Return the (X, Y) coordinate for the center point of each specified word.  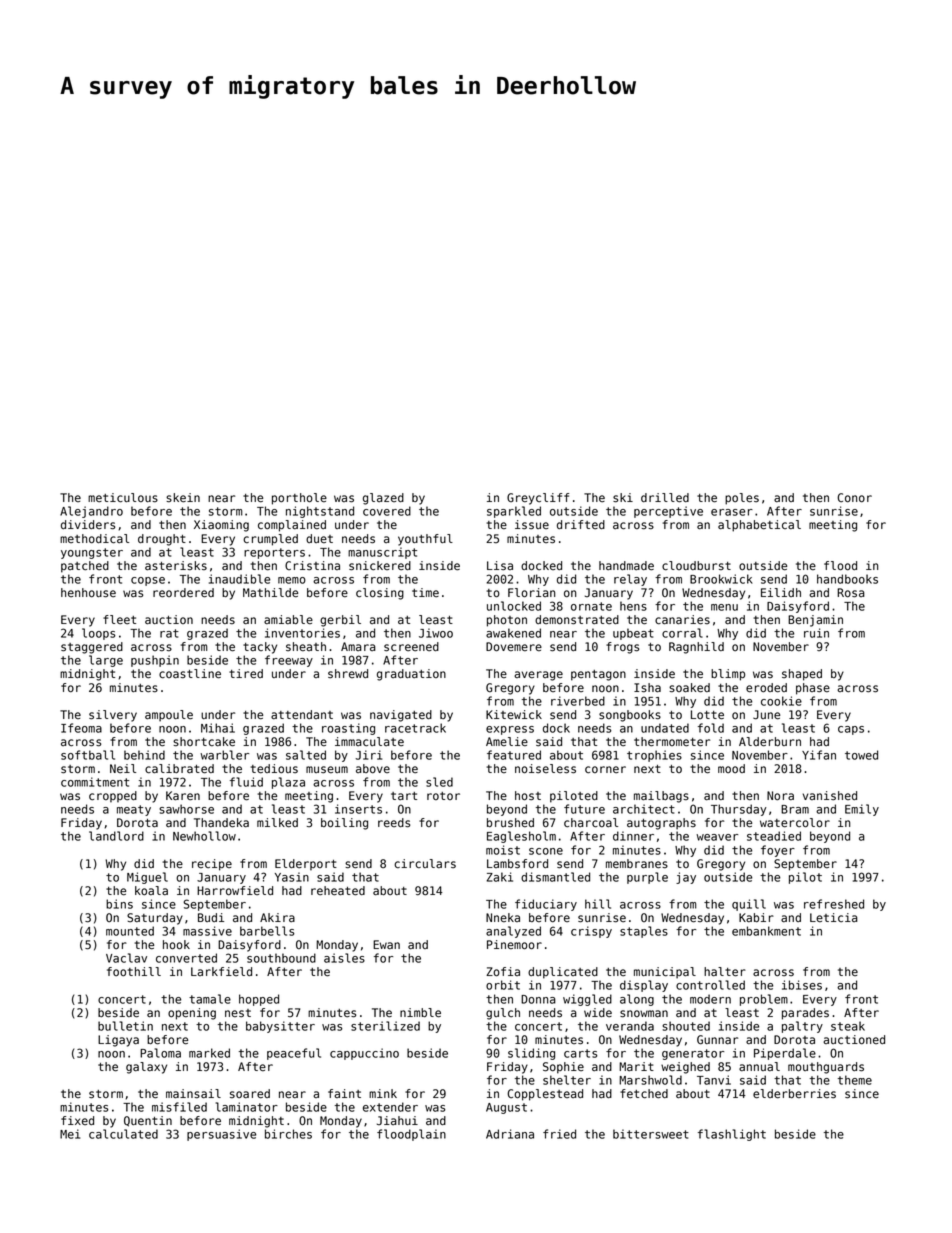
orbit (503, 985)
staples (644, 932)
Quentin (148, 1121)
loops (98, 634)
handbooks (847, 579)
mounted (130, 931)
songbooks (630, 716)
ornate (591, 606)
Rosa (851, 593)
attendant (302, 715)
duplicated (563, 973)
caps (851, 730)
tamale (210, 999)
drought (162, 540)
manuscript (382, 553)
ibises (802, 985)
